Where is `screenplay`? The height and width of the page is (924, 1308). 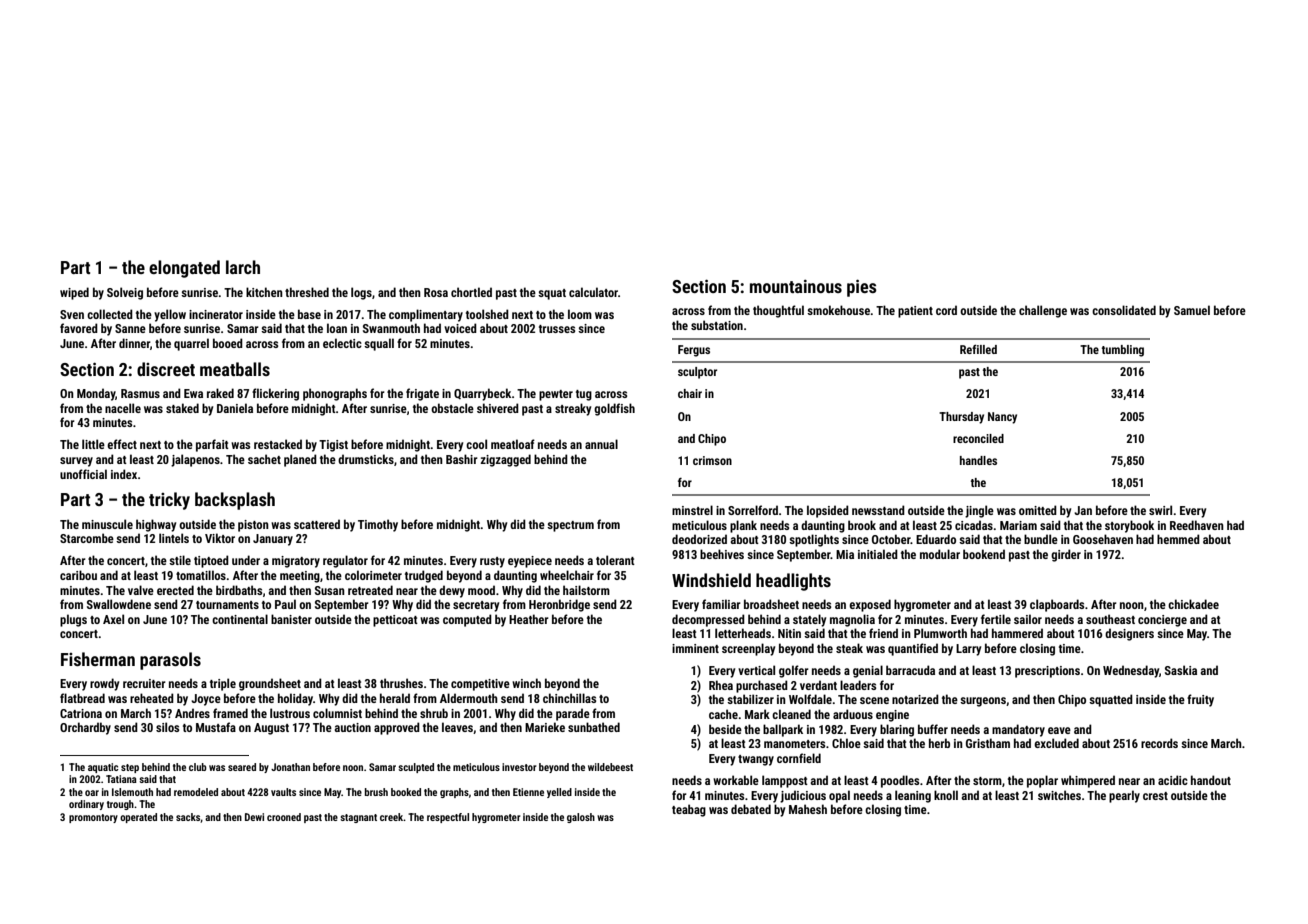
screenplay is located at coordinates (748, 649).
